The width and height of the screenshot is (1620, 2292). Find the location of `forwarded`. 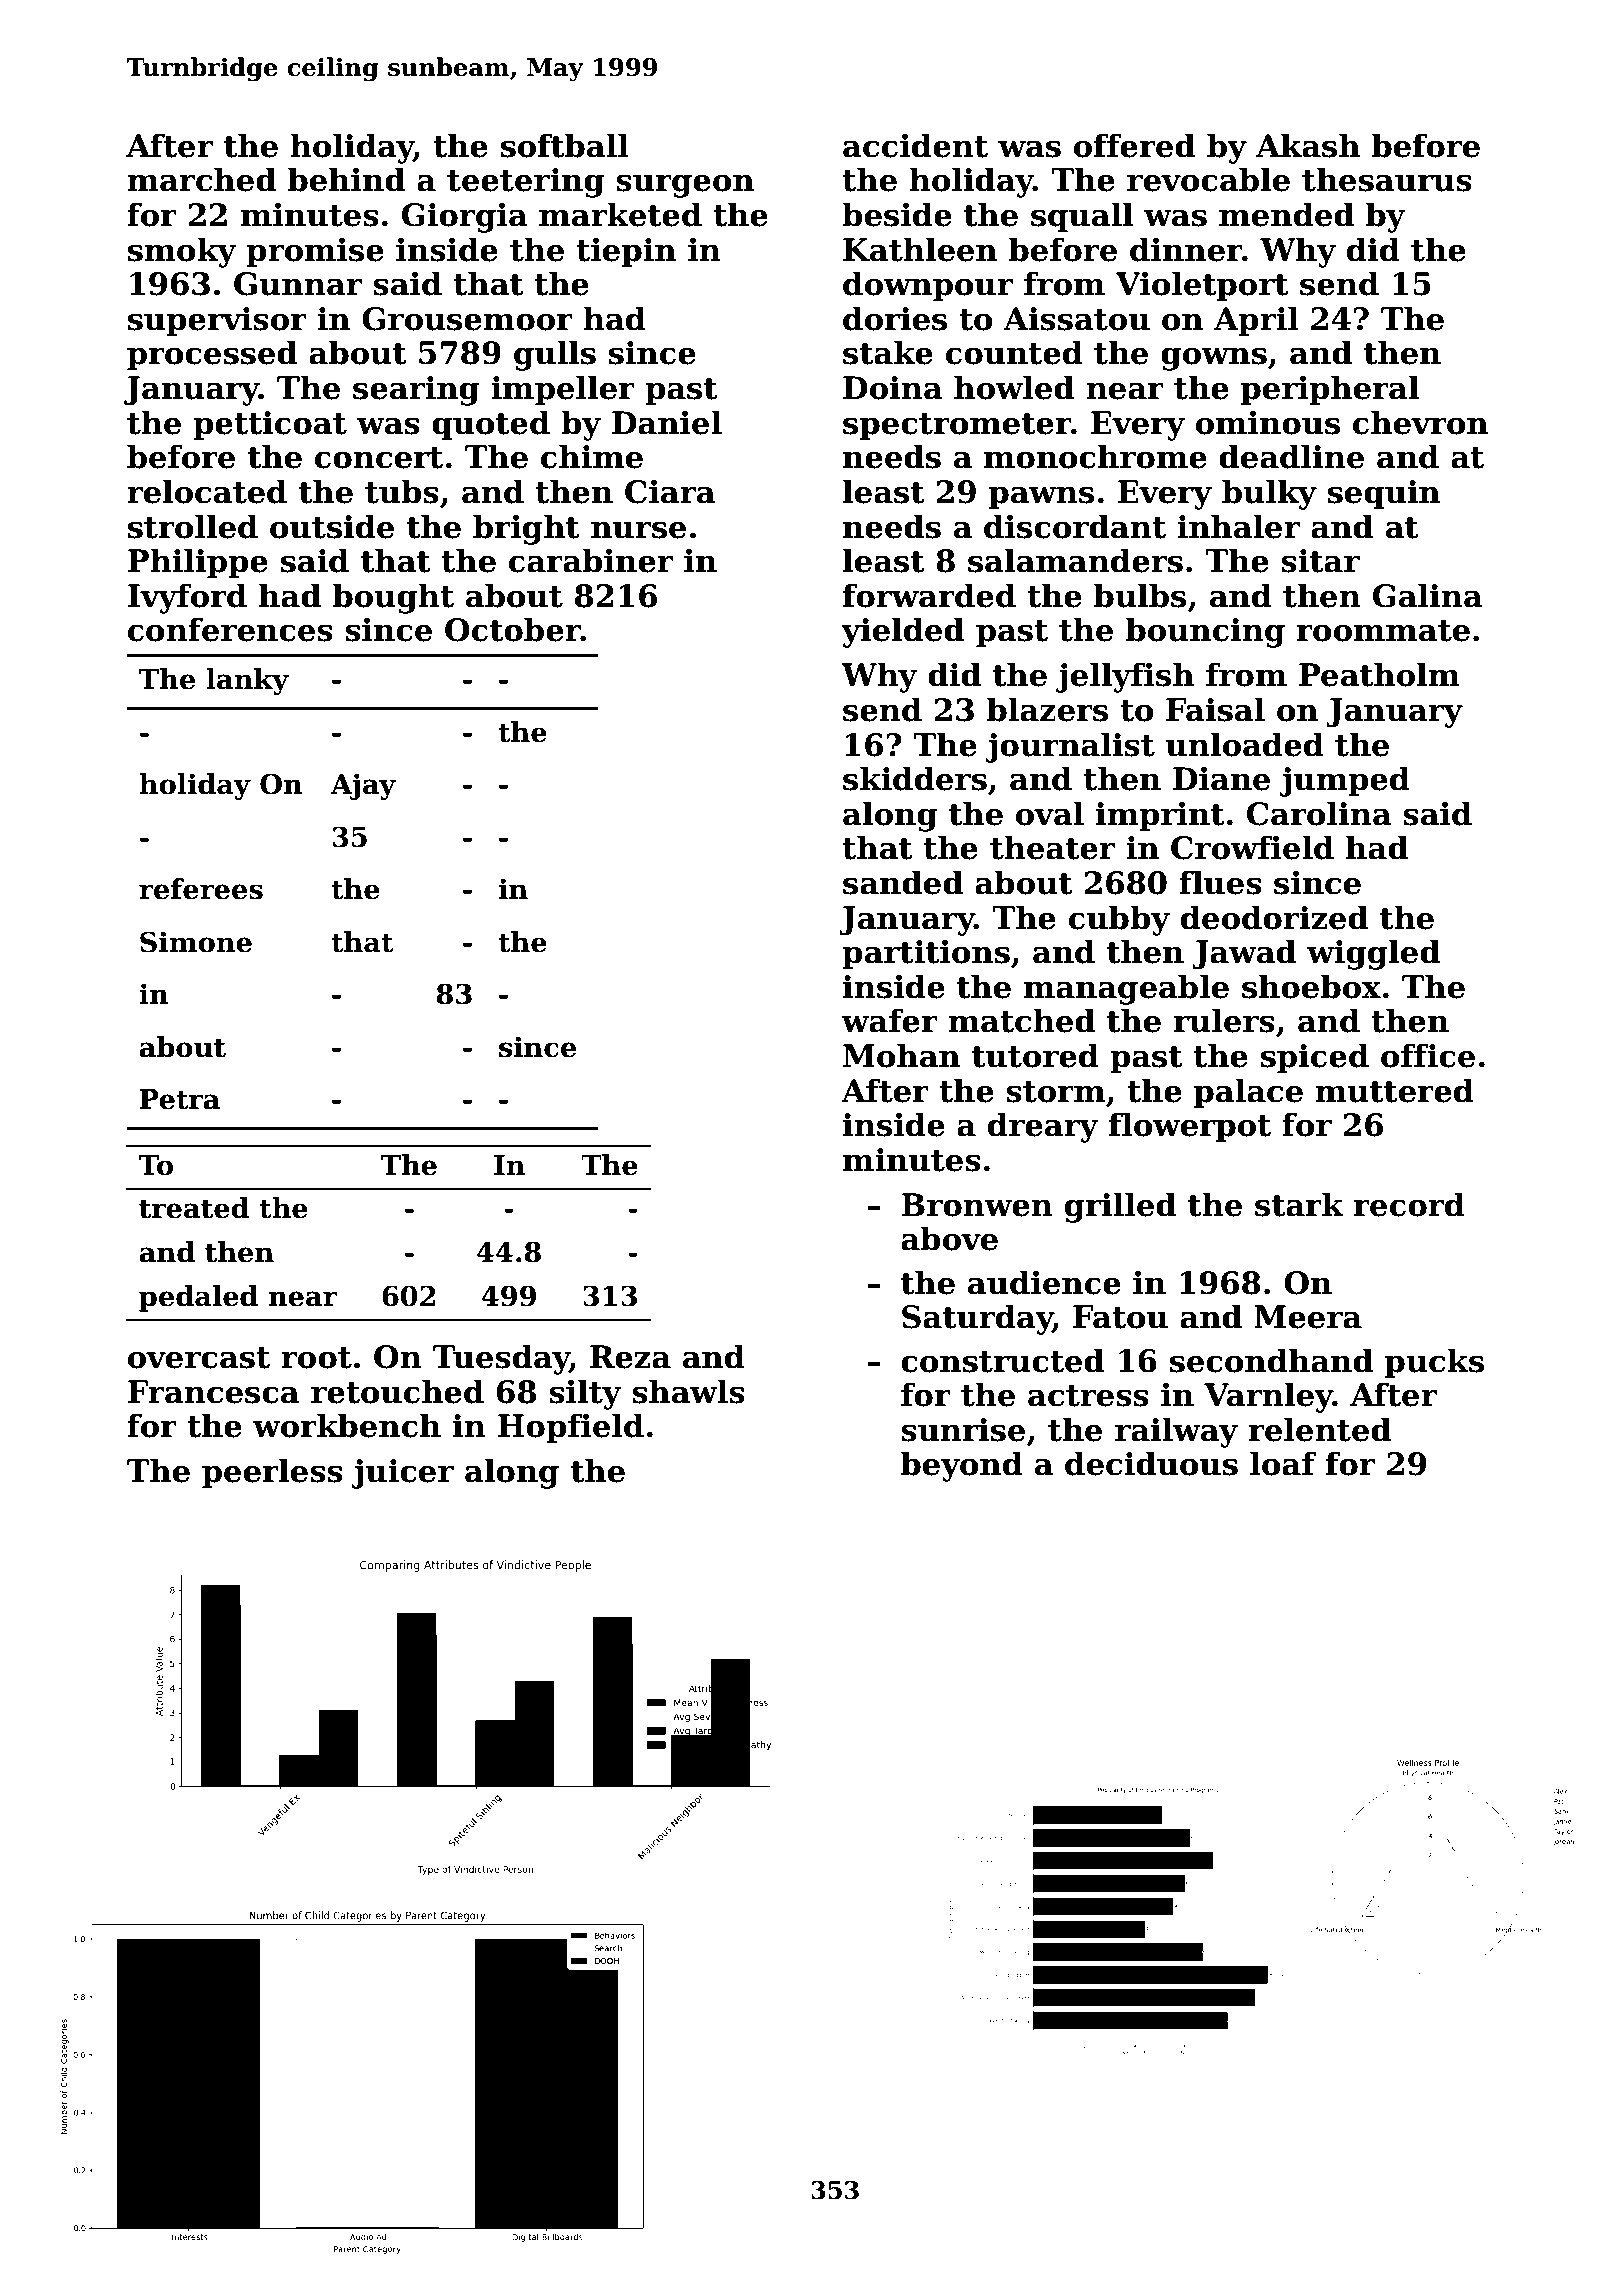

forwarded is located at coordinates (929, 595).
